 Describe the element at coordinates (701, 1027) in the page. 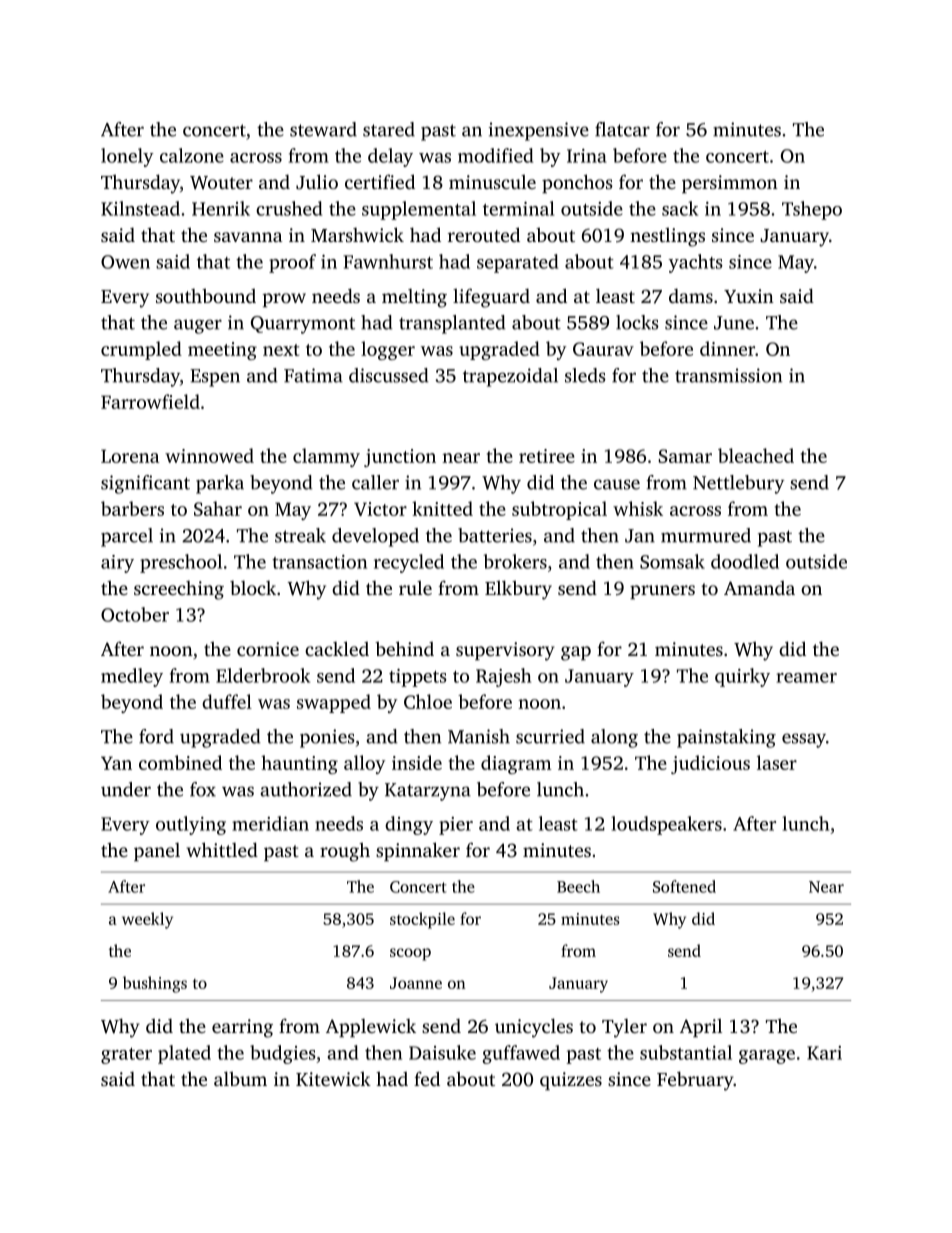

I see `April` at that location.
